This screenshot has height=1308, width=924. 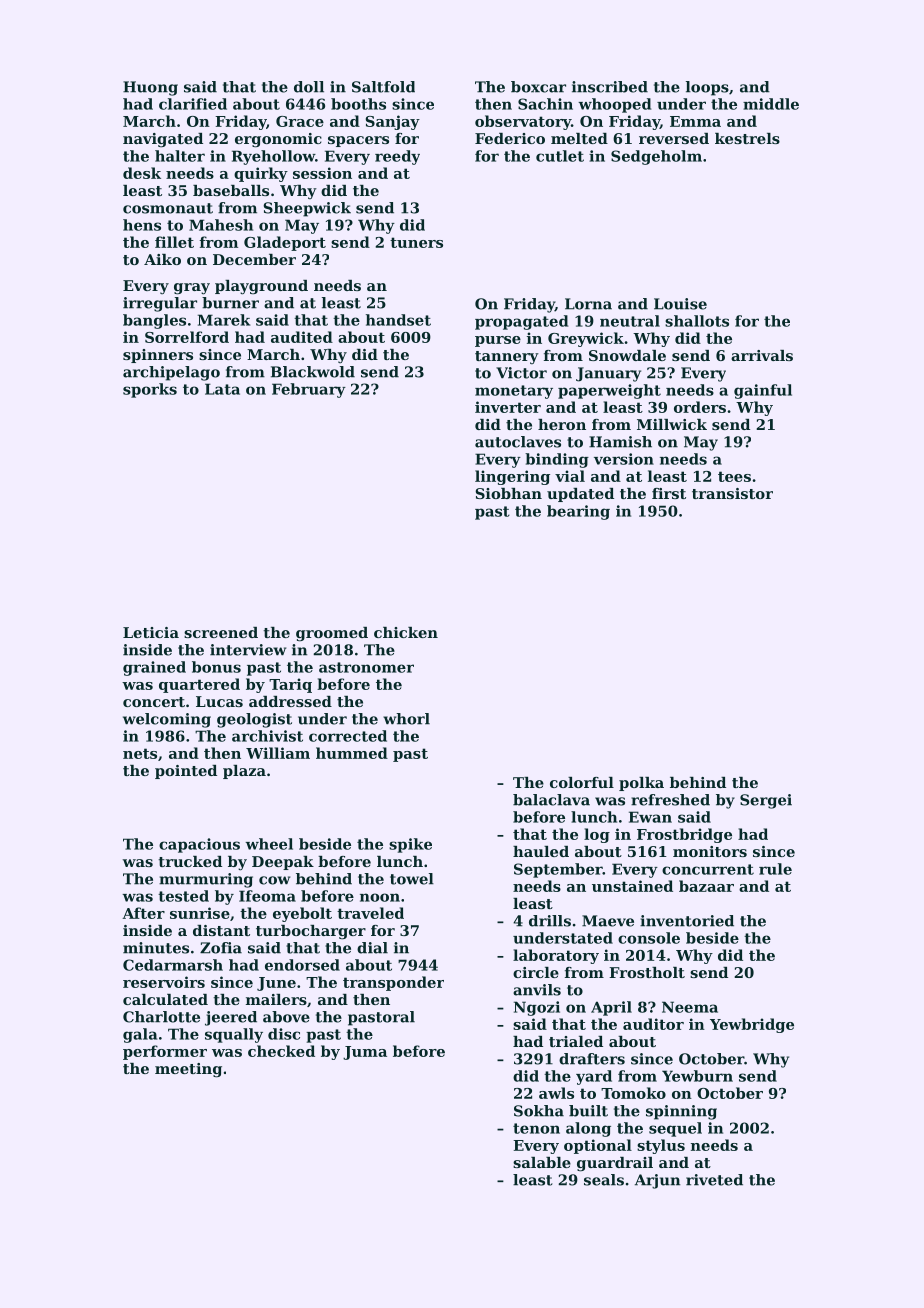 What do you see at coordinates (416, 242) in the screenshot?
I see `tuners` at bounding box center [416, 242].
